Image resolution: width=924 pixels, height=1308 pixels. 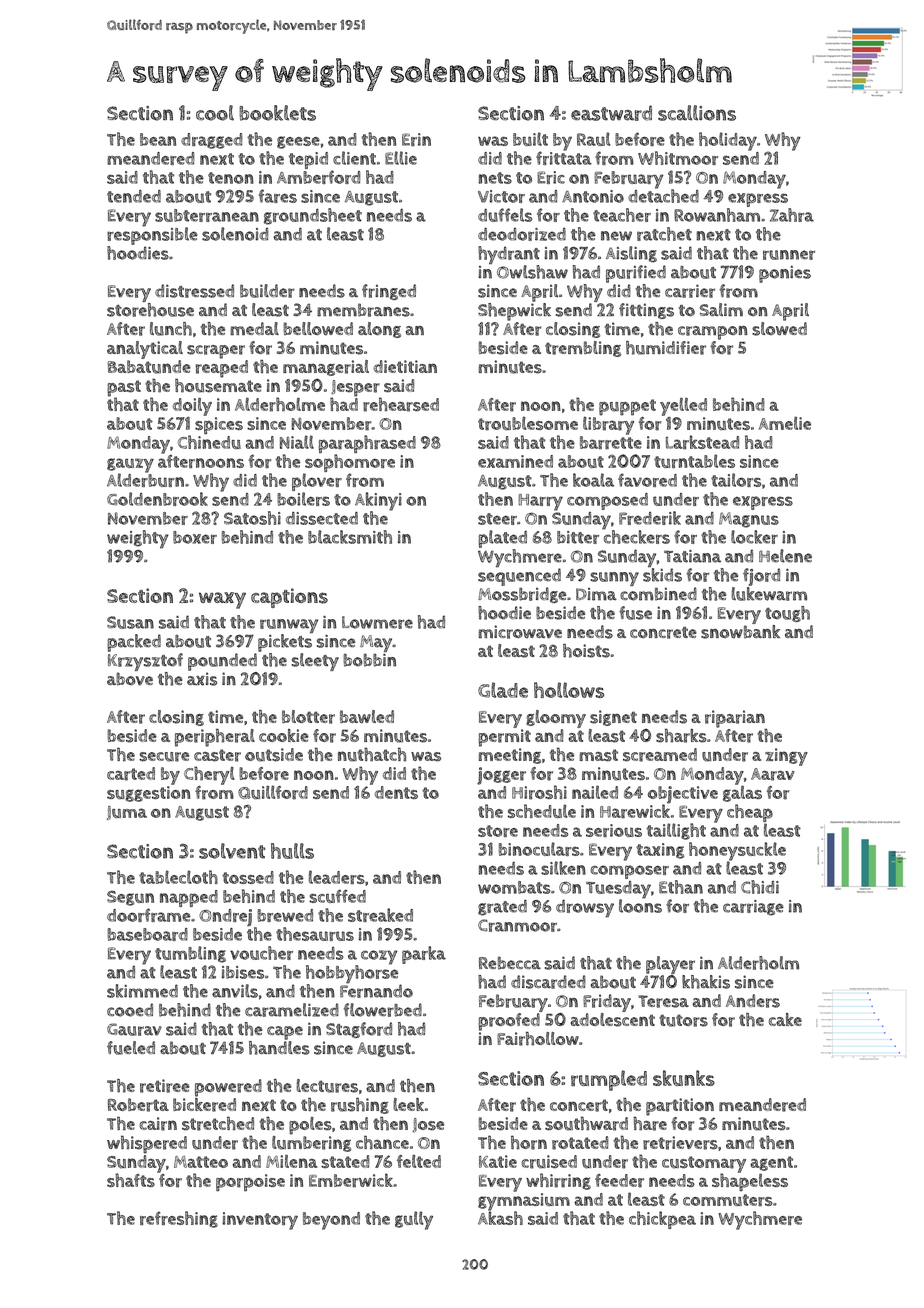 I want to click on membranes, so click(x=363, y=310).
